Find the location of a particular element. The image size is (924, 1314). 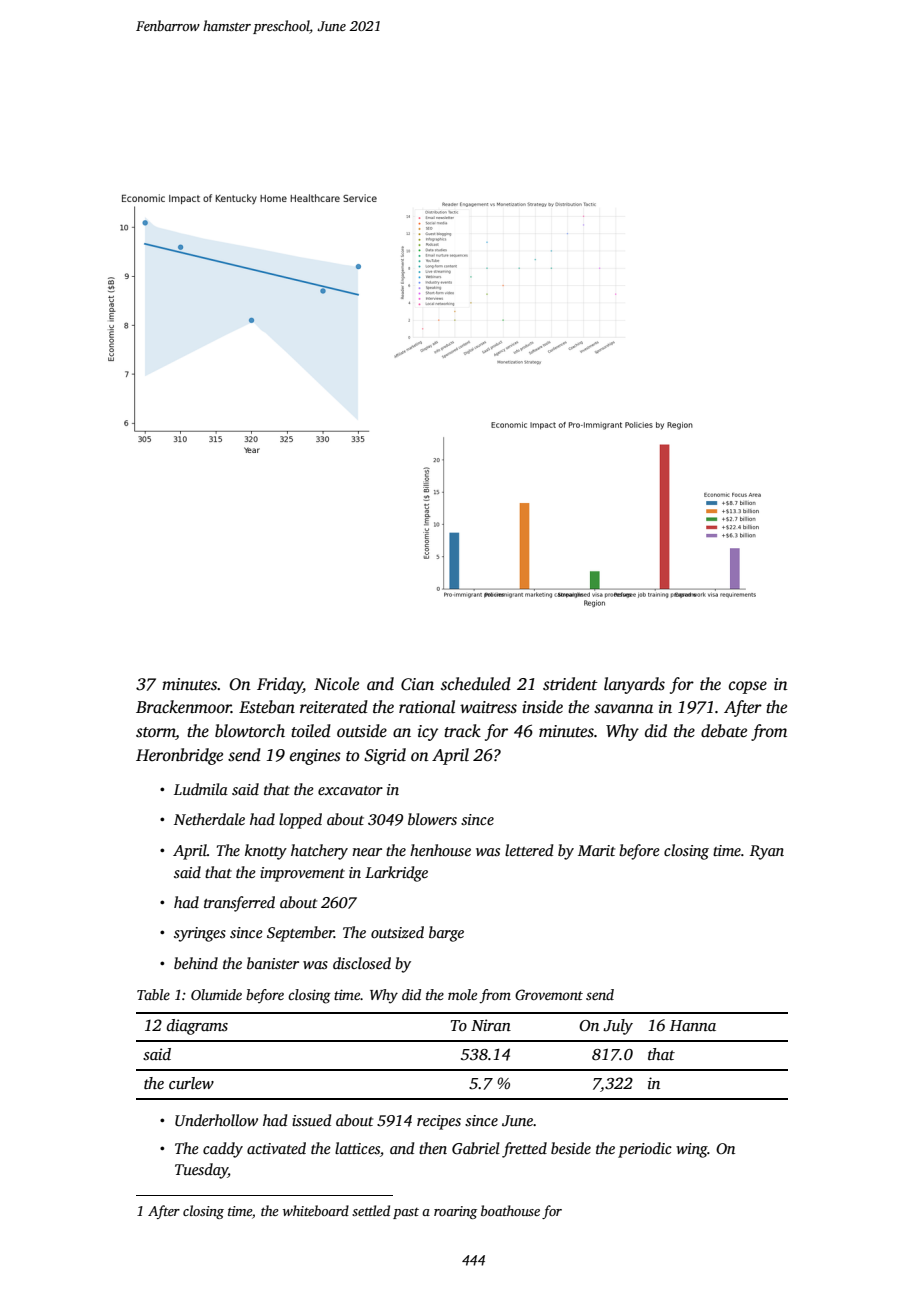

diagrams is located at coordinates (197, 1027).
